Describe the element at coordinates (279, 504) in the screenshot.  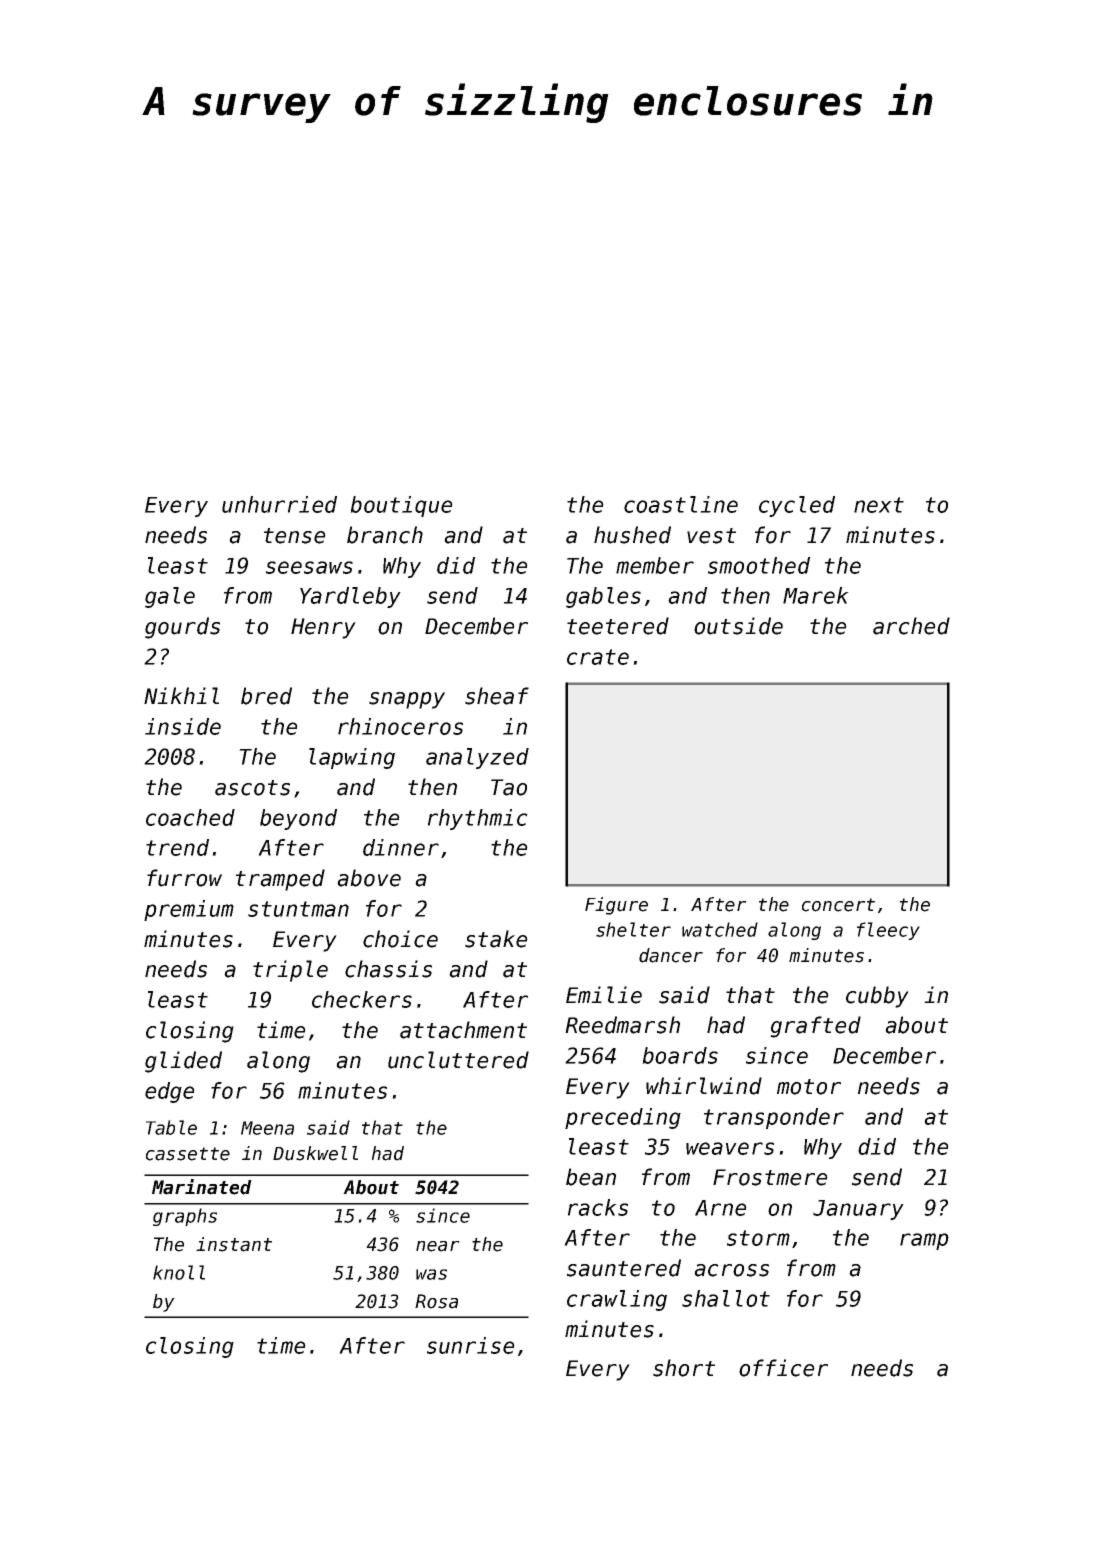
I see `unhurried` at that location.
